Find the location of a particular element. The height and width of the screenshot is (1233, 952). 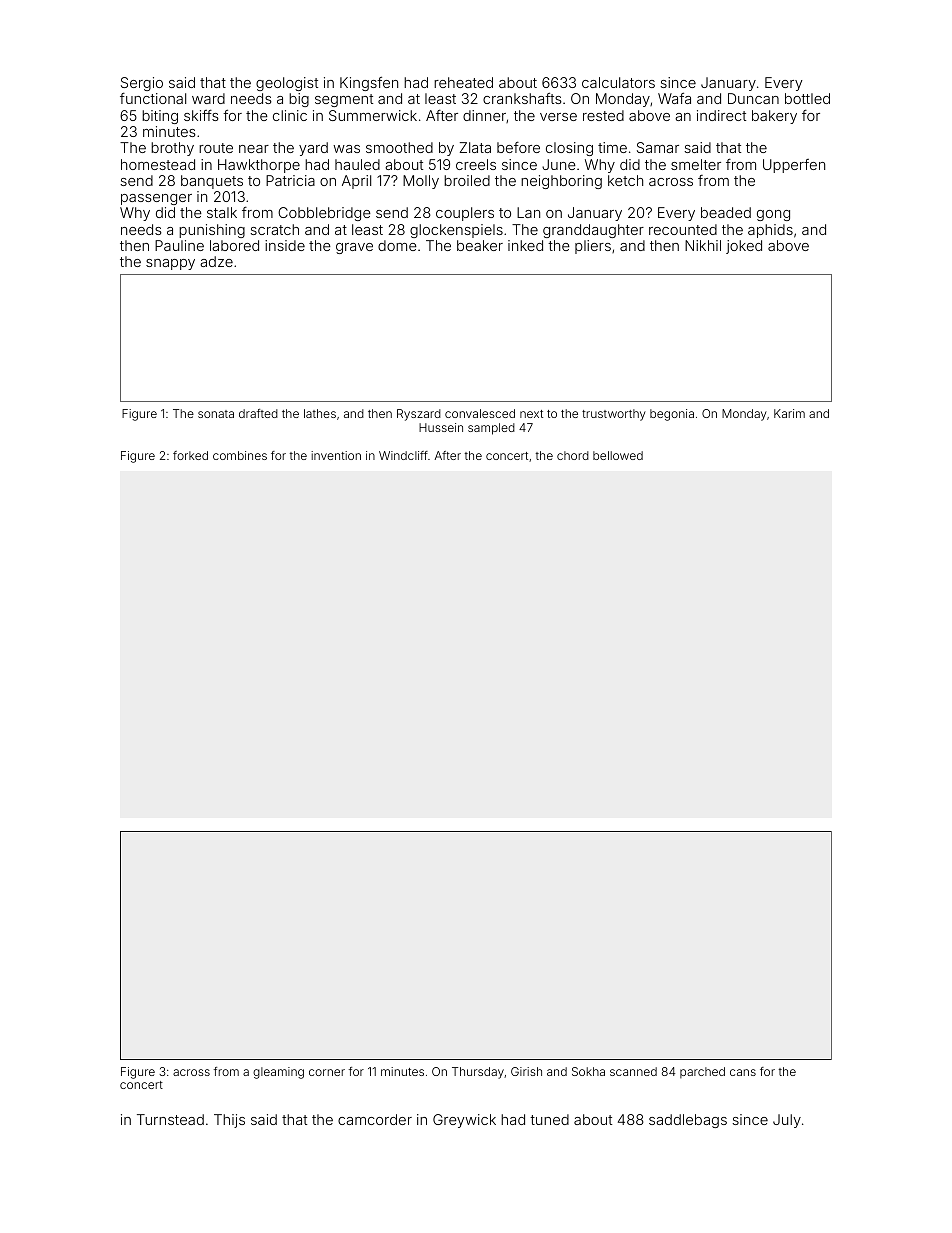

Kingsfen is located at coordinates (369, 84).
